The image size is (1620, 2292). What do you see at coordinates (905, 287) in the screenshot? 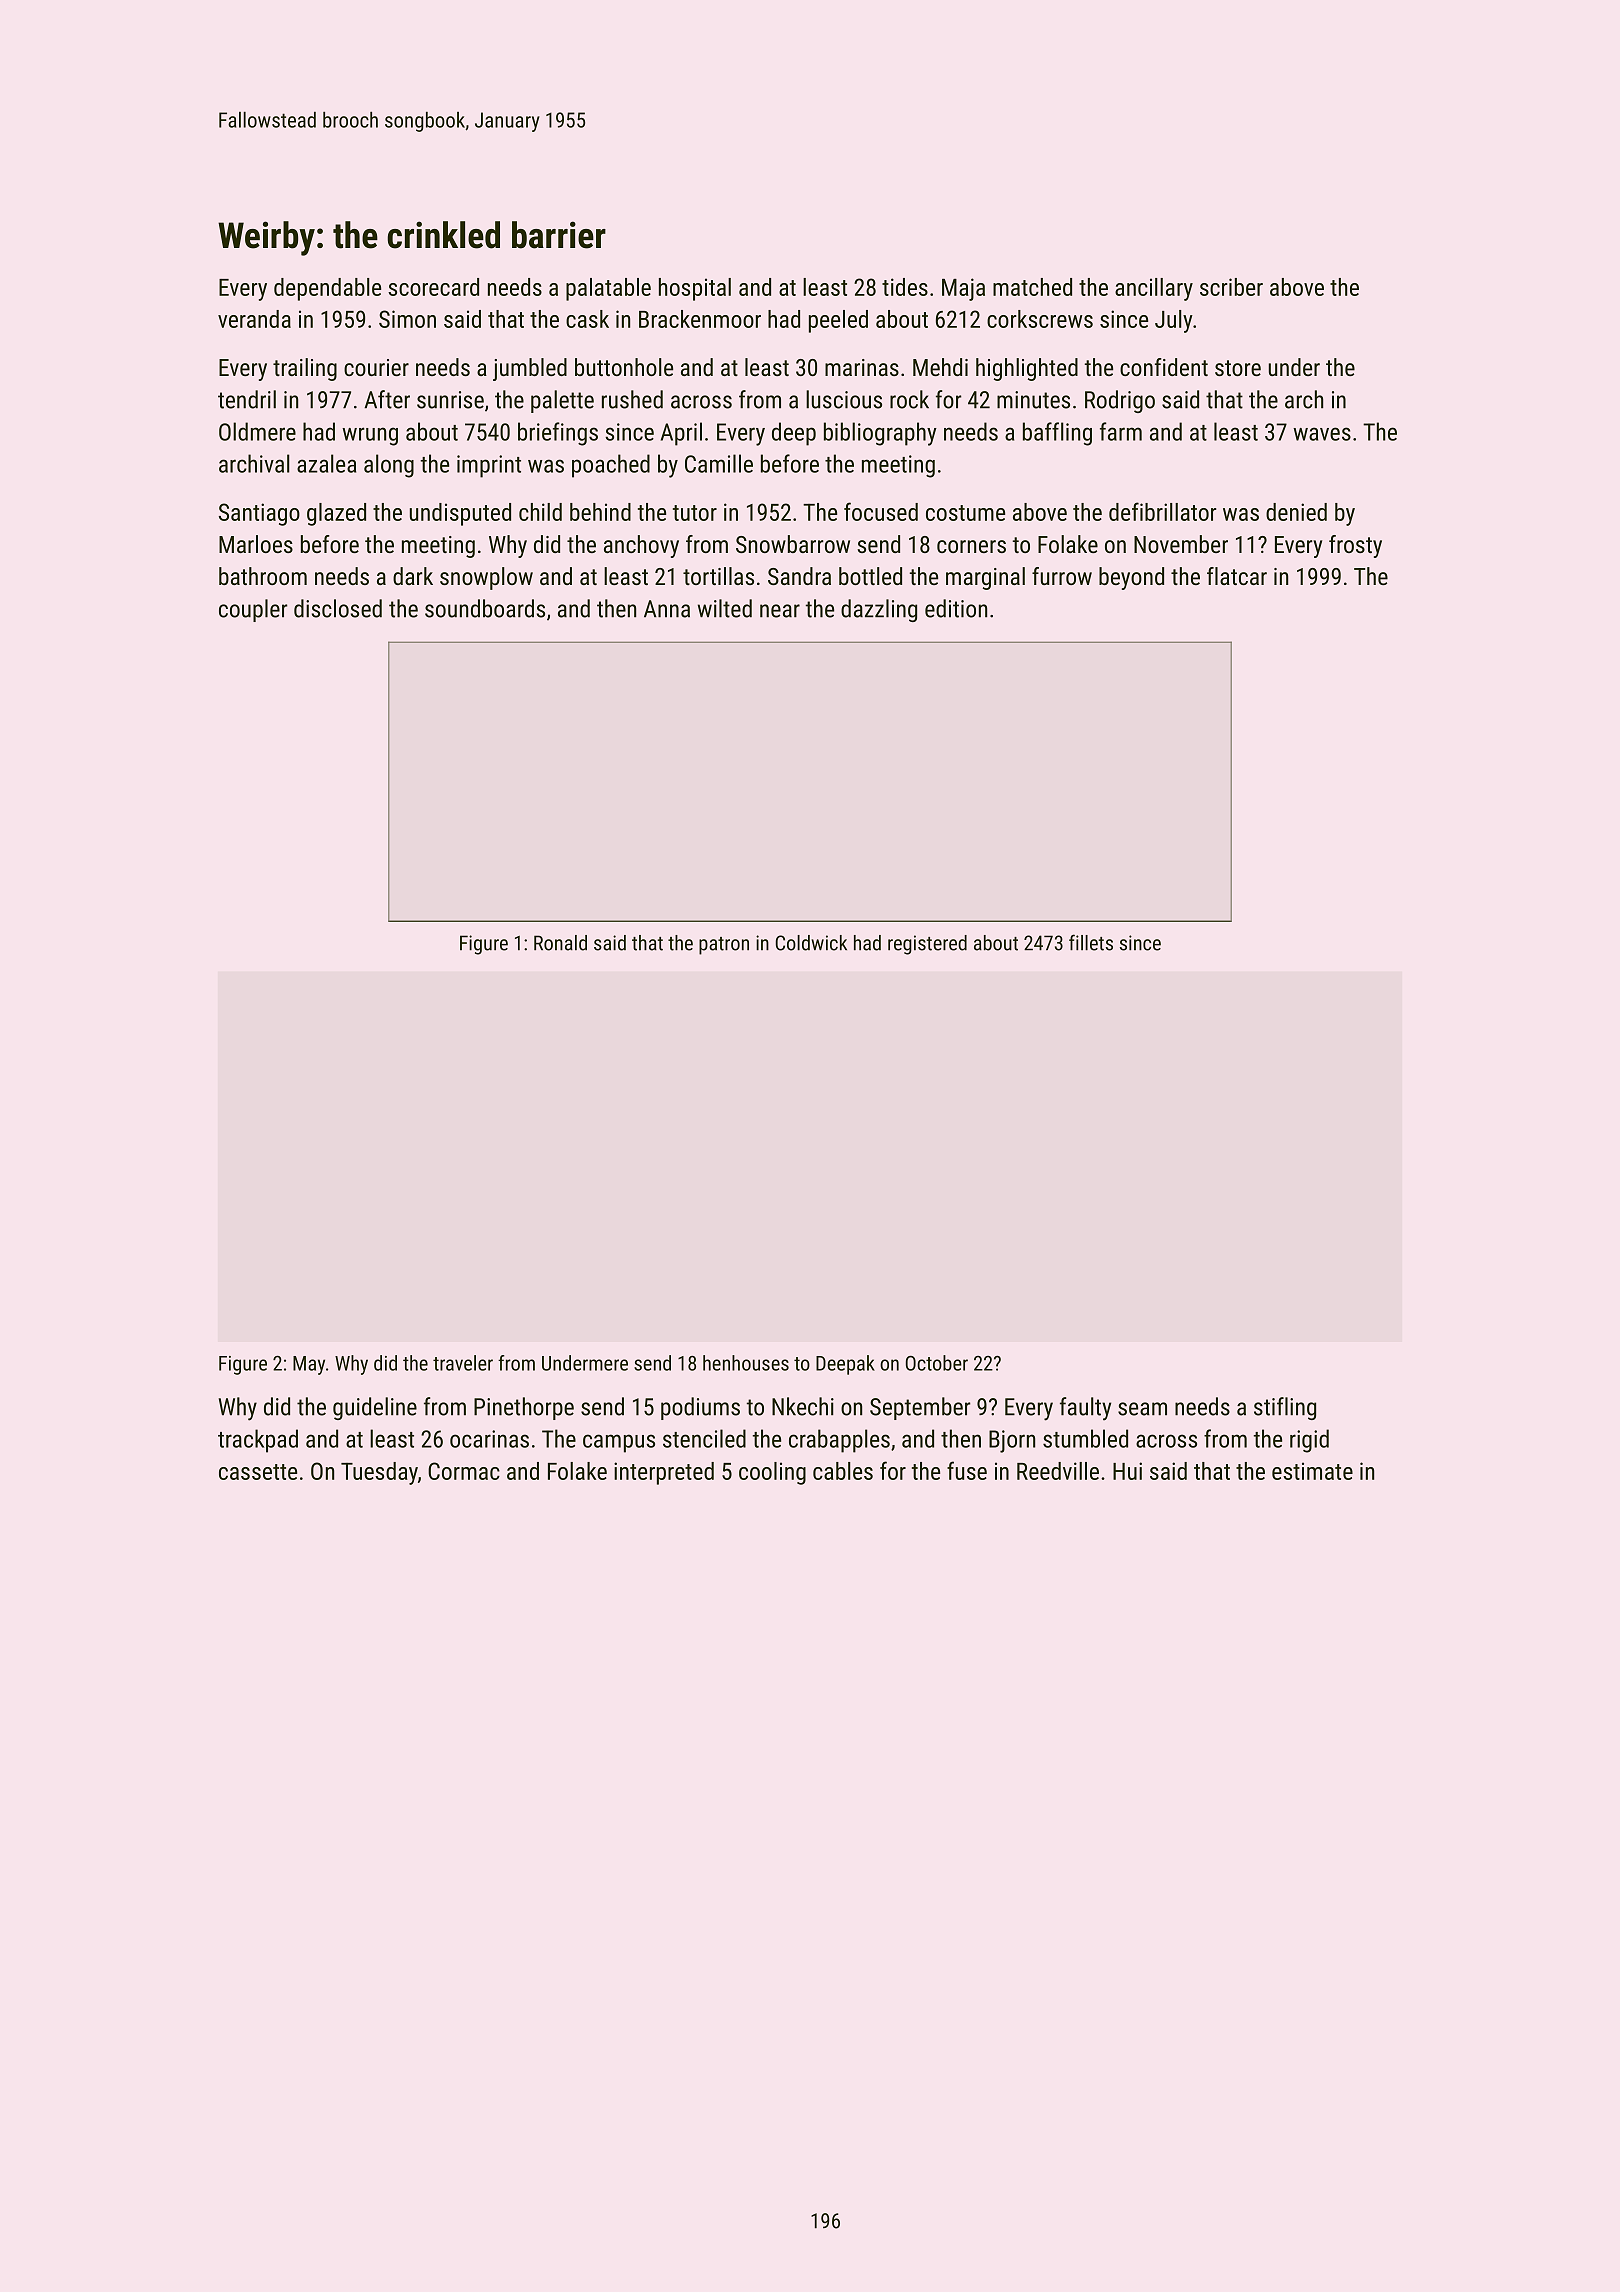
I see `tides` at bounding box center [905, 287].
